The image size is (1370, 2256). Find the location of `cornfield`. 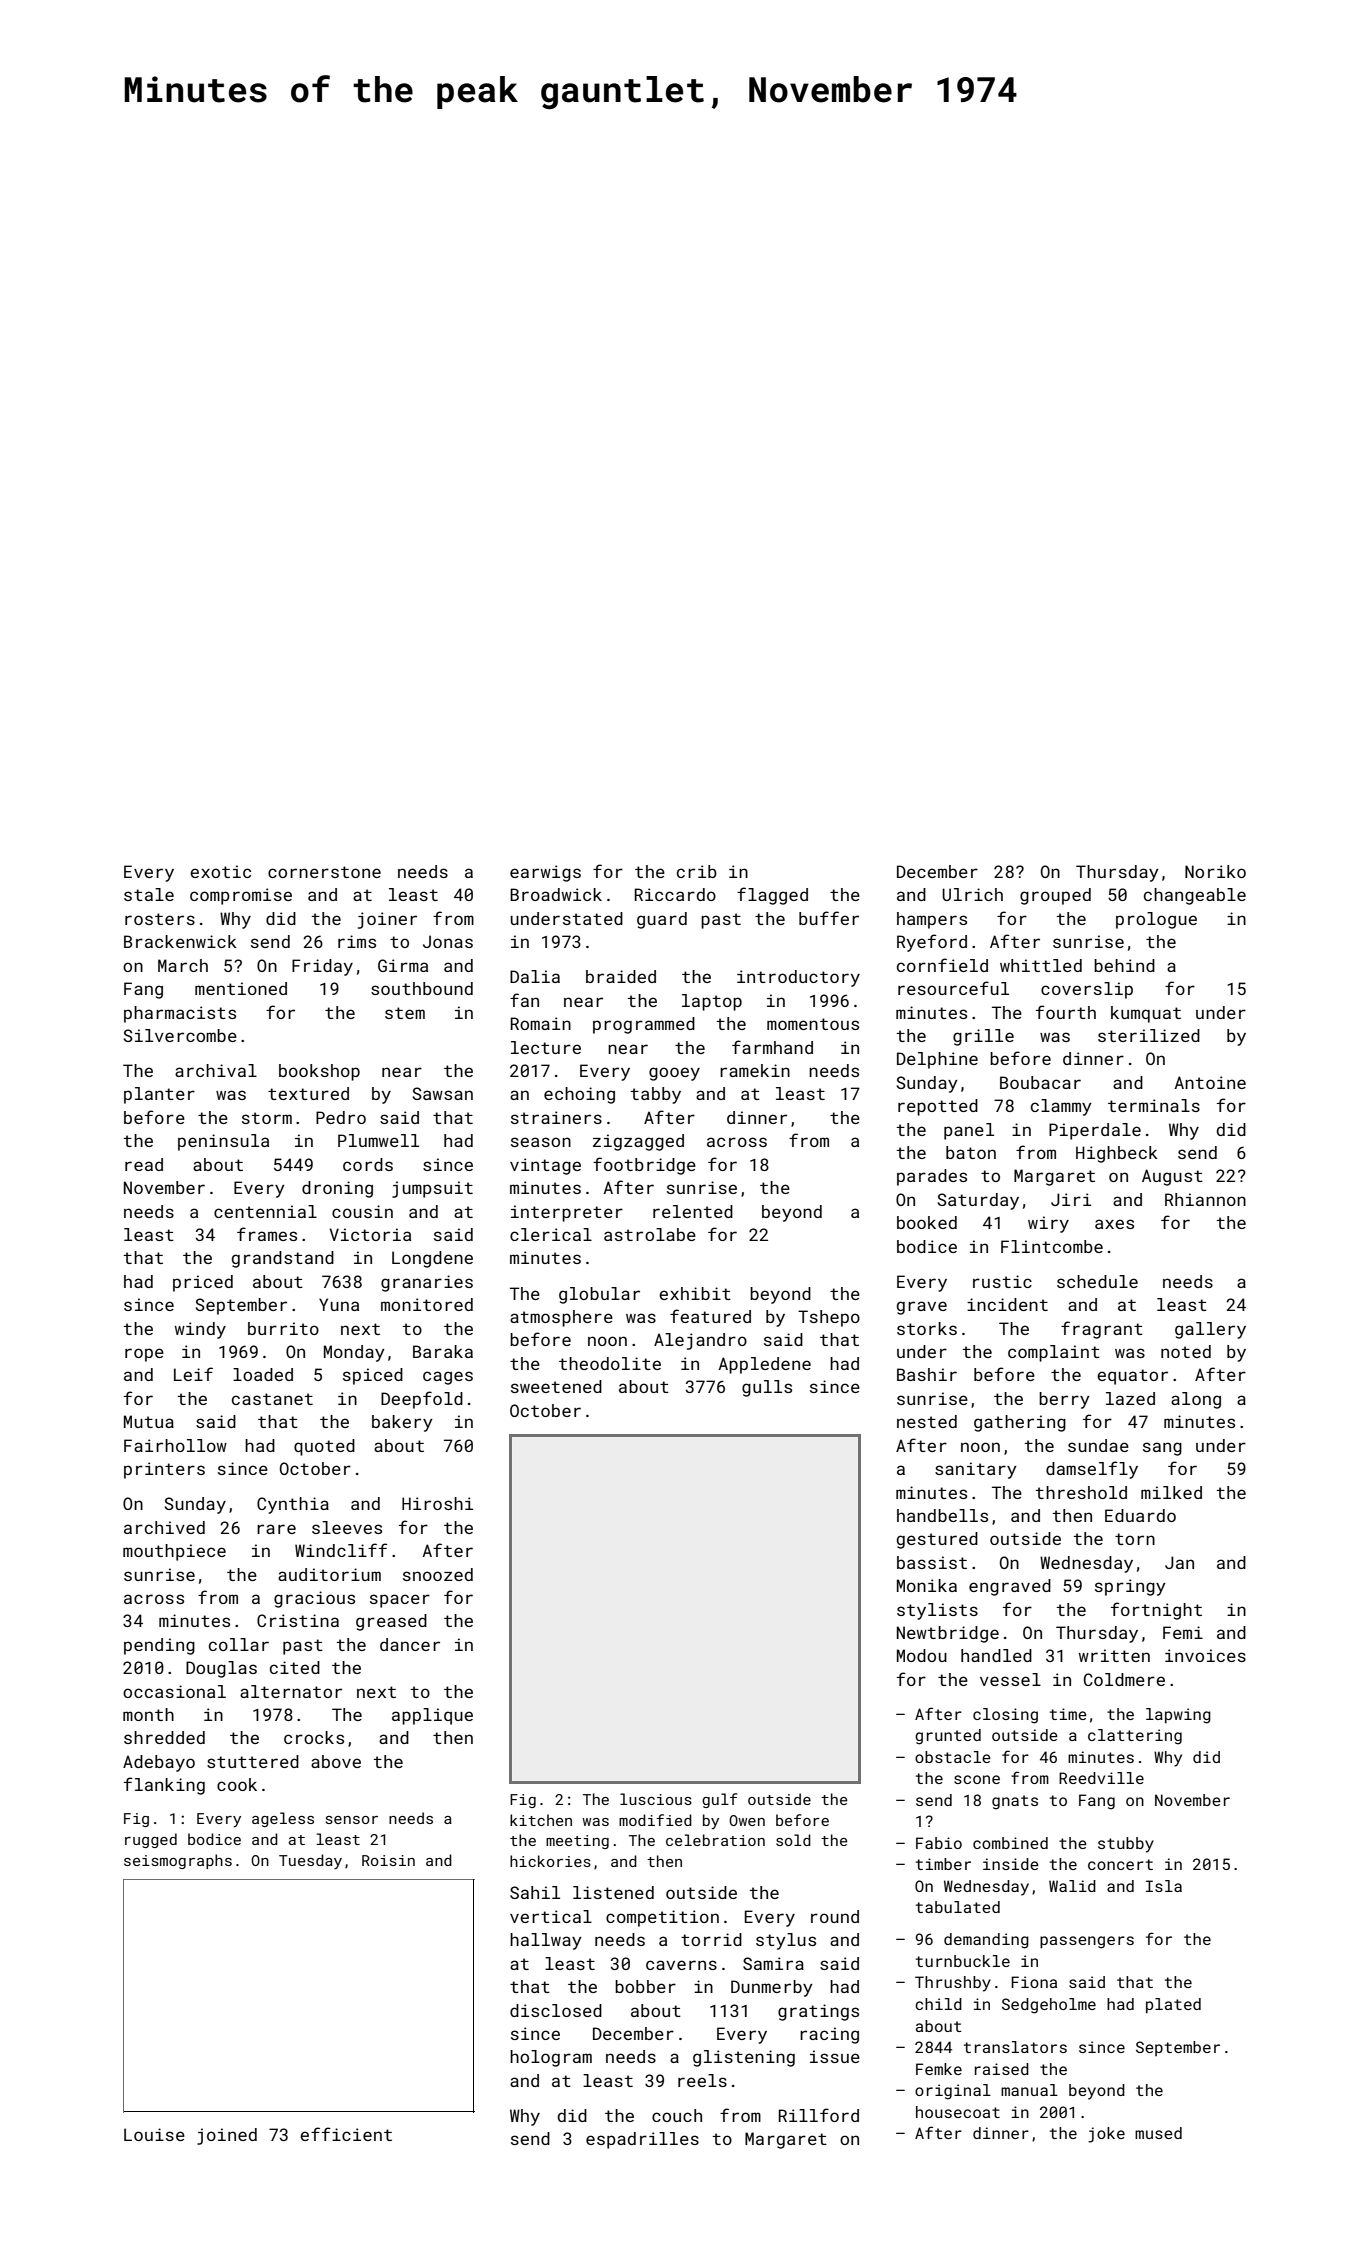

cornfield is located at coordinates (942, 965).
